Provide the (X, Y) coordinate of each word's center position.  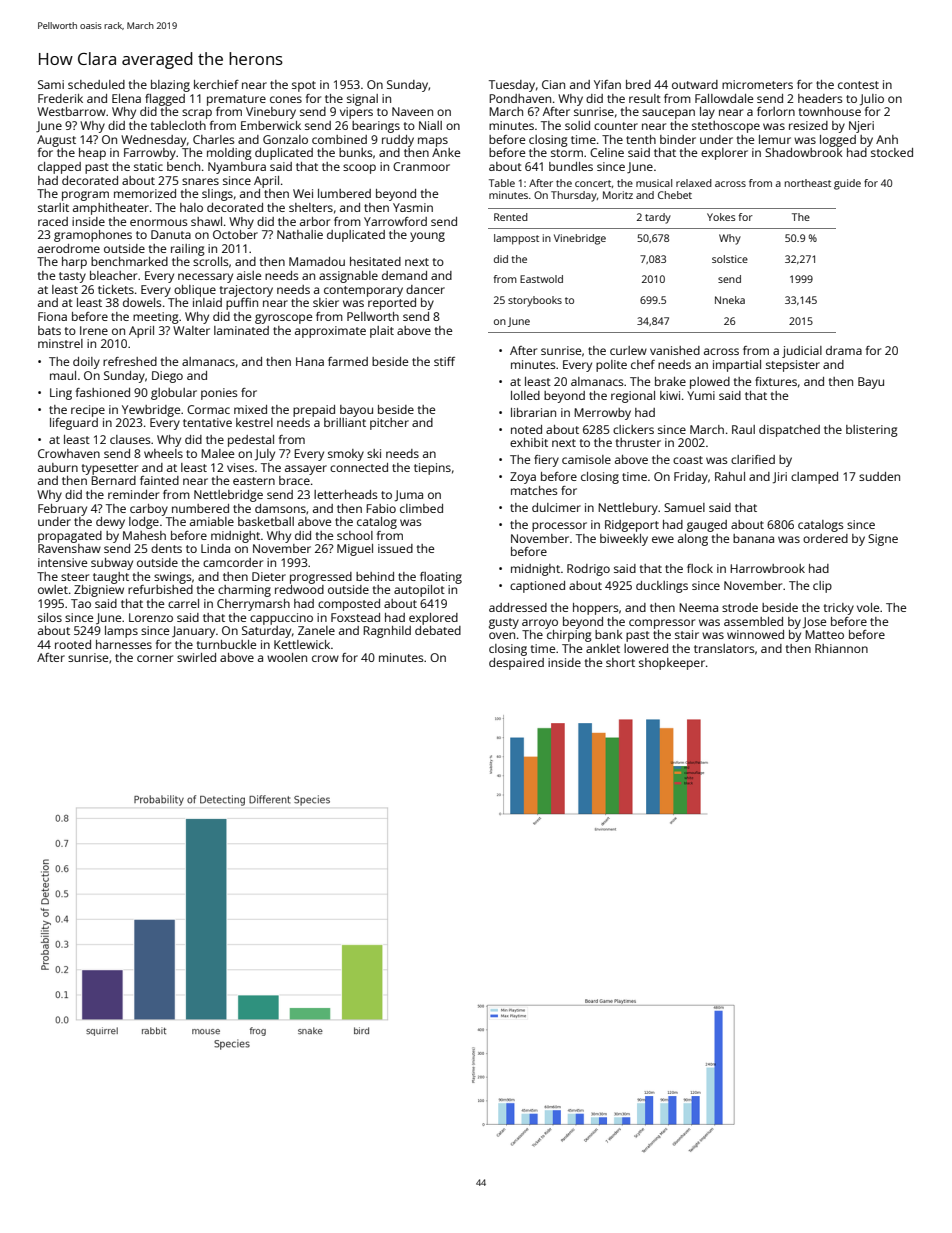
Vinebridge (580, 239)
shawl (206, 221)
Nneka (730, 300)
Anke (446, 152)
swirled (196, 657)
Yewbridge (151, 411)
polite (611, 366)
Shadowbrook (804, 152)
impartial (737, 366)
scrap (197, 114)
